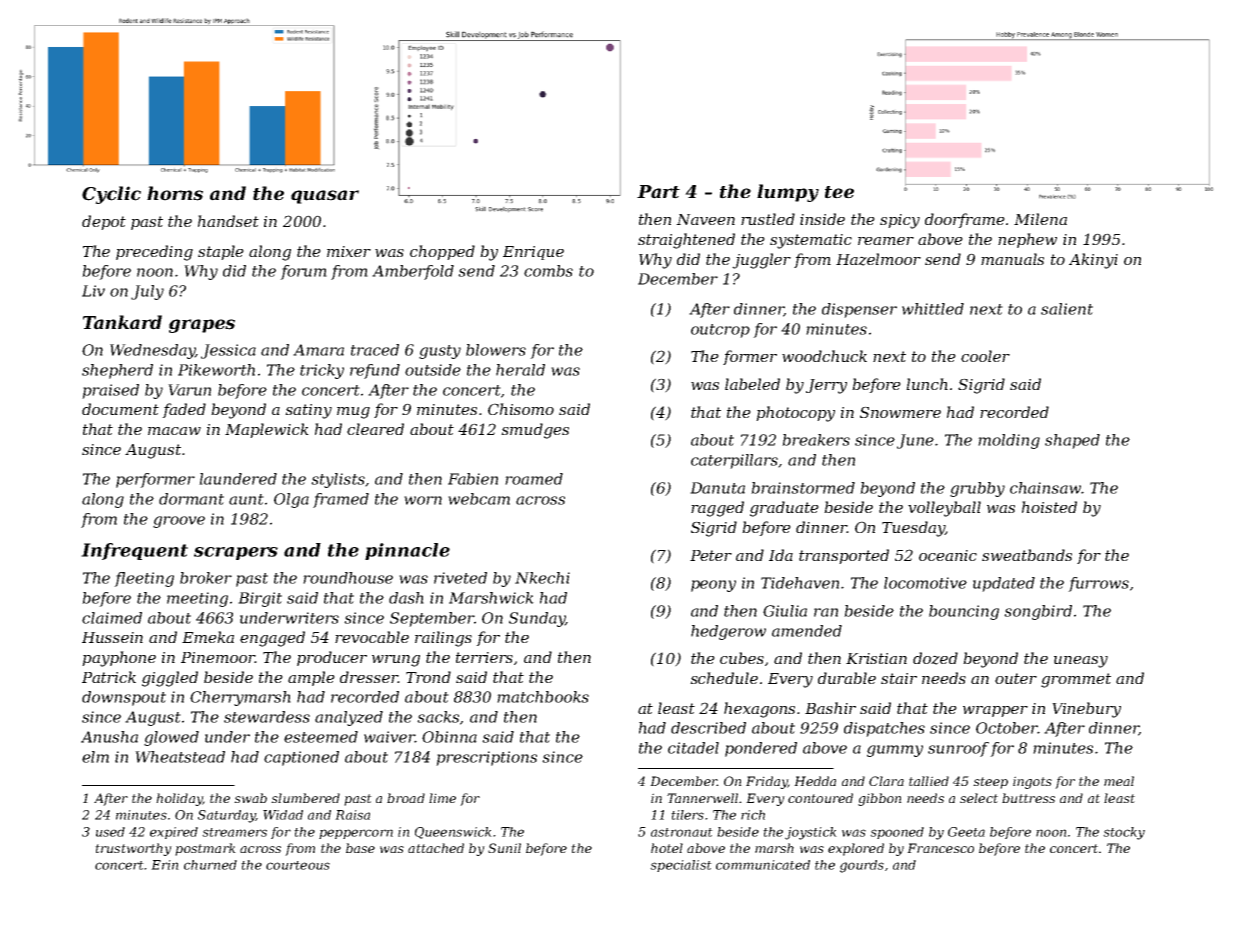 This screenshot has width=1233, height=952. What do you see at coordinates (795, 414) in the screenshot?
I see `photocopy` at bounding box center [795, 414].
